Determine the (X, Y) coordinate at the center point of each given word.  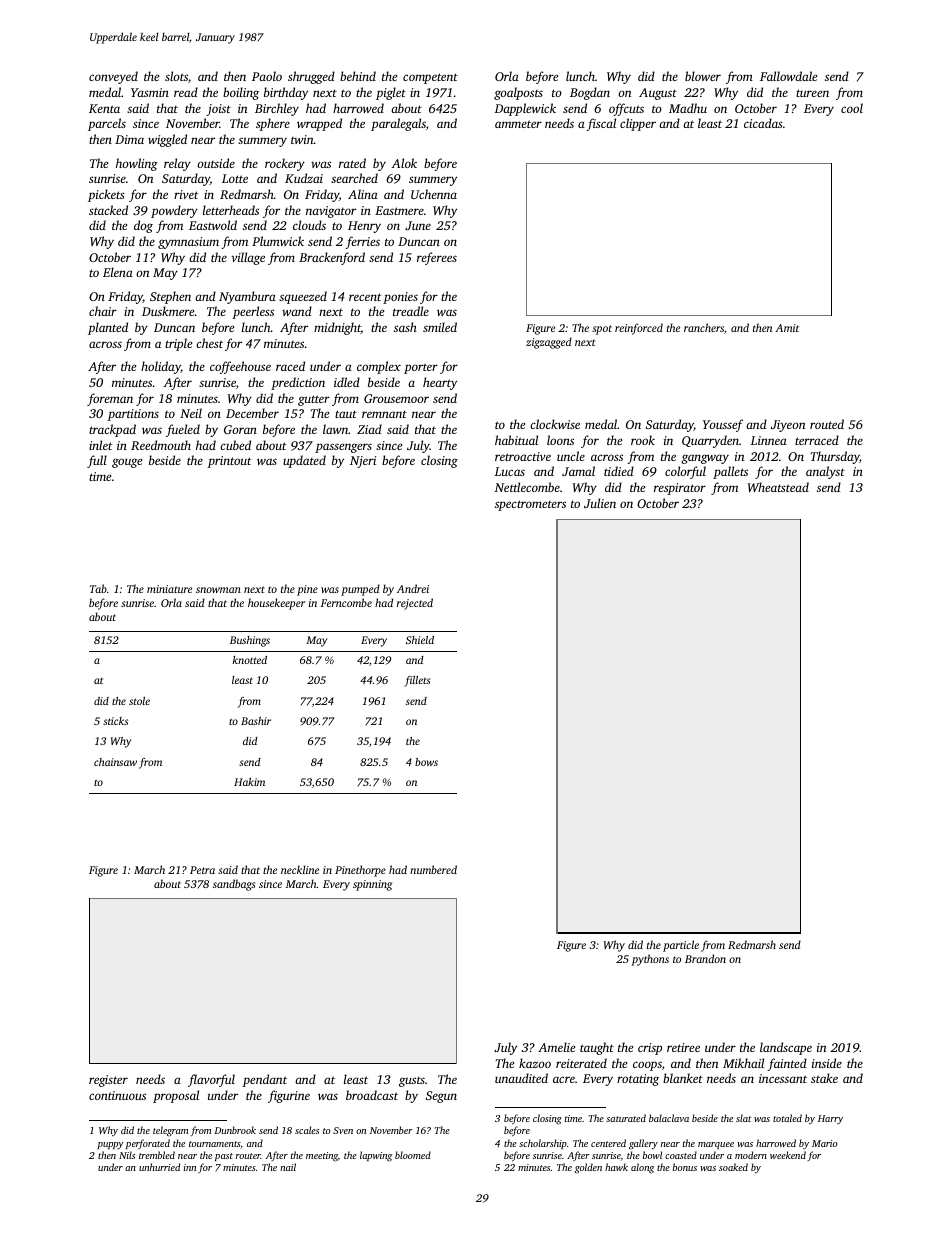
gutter (314, 400)
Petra (202, 870)
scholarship (543, 1144)
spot (602, 330)
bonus (685, 1167)
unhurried (159, 1167)
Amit (787, 328)
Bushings (250, 641)
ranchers (704, 327)
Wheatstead (778, 487)
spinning (372, 885)
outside (216, 163)
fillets (417, 681)
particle (681, 946)
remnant (384, 414)
